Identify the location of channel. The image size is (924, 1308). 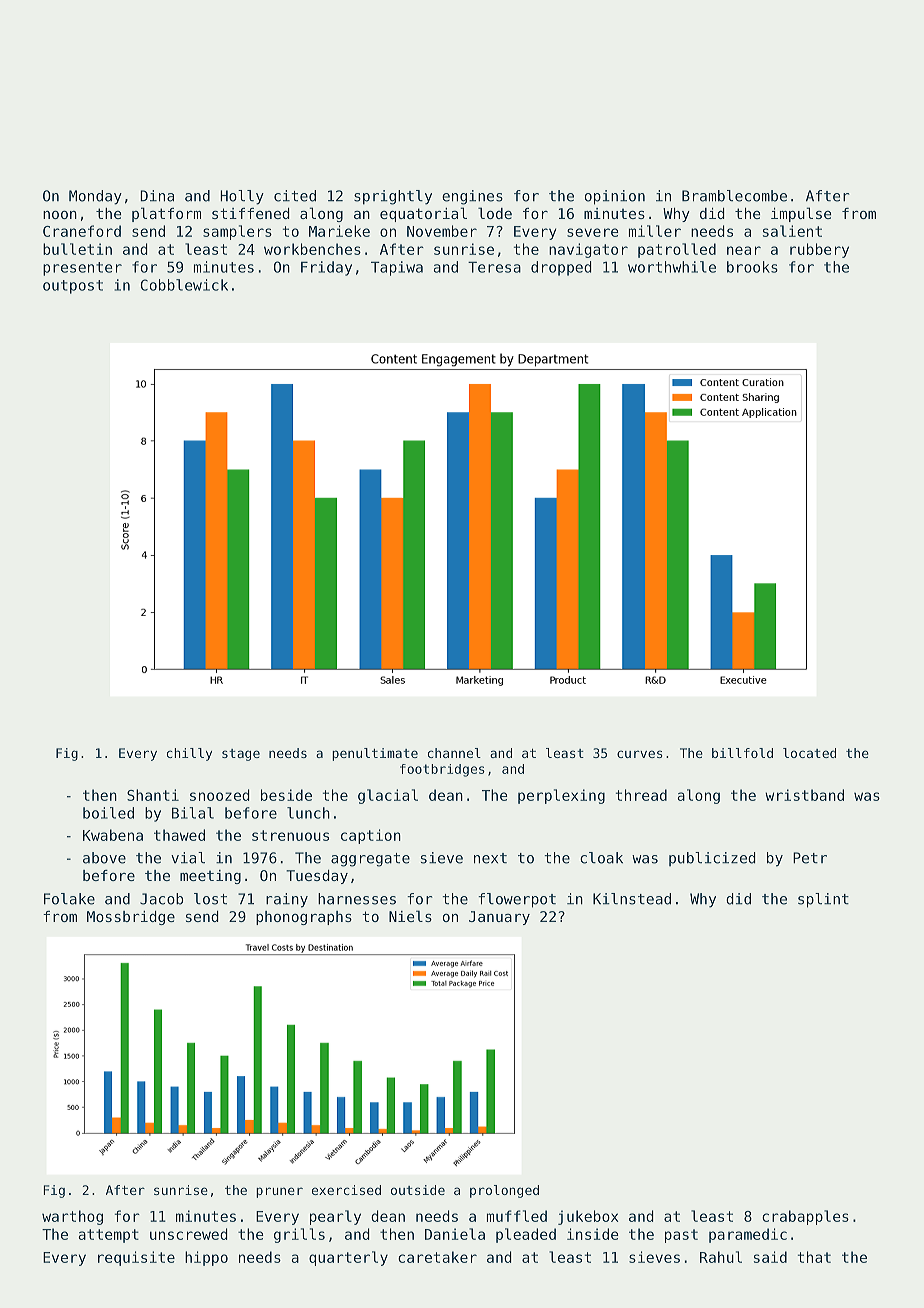
(454, 753).
